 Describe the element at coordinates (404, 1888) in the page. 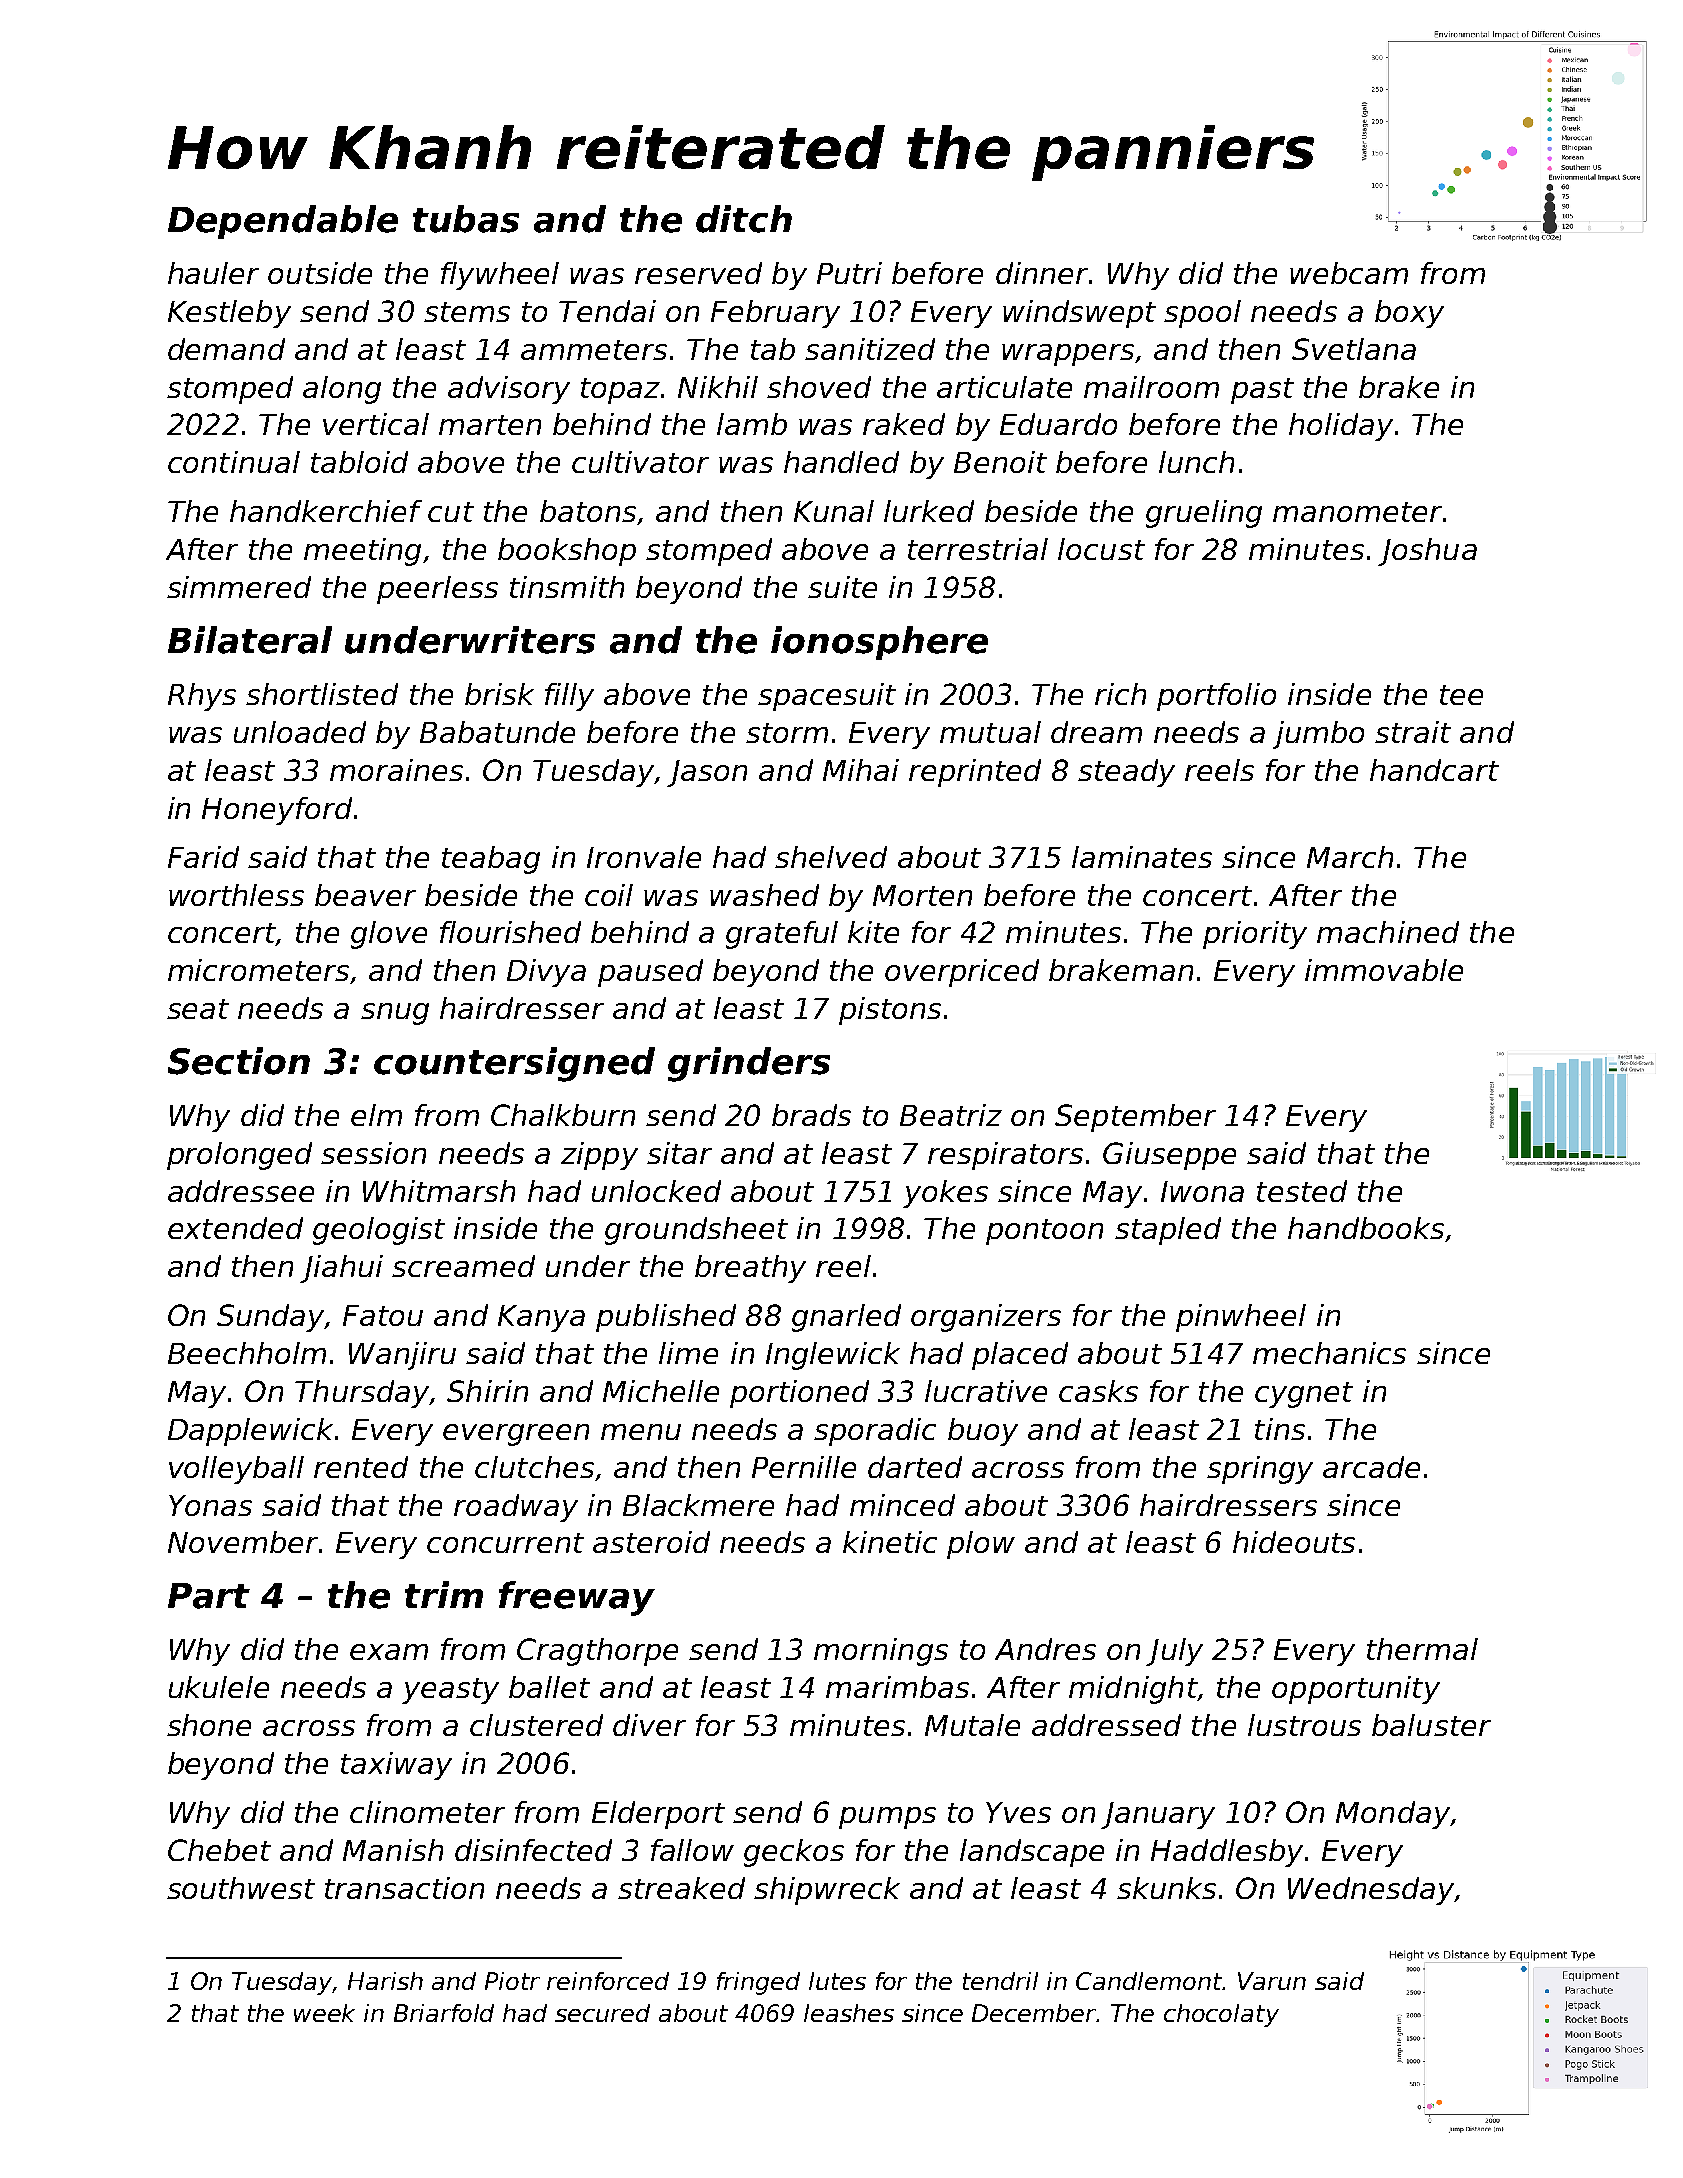

I see `transaction` at that location.
